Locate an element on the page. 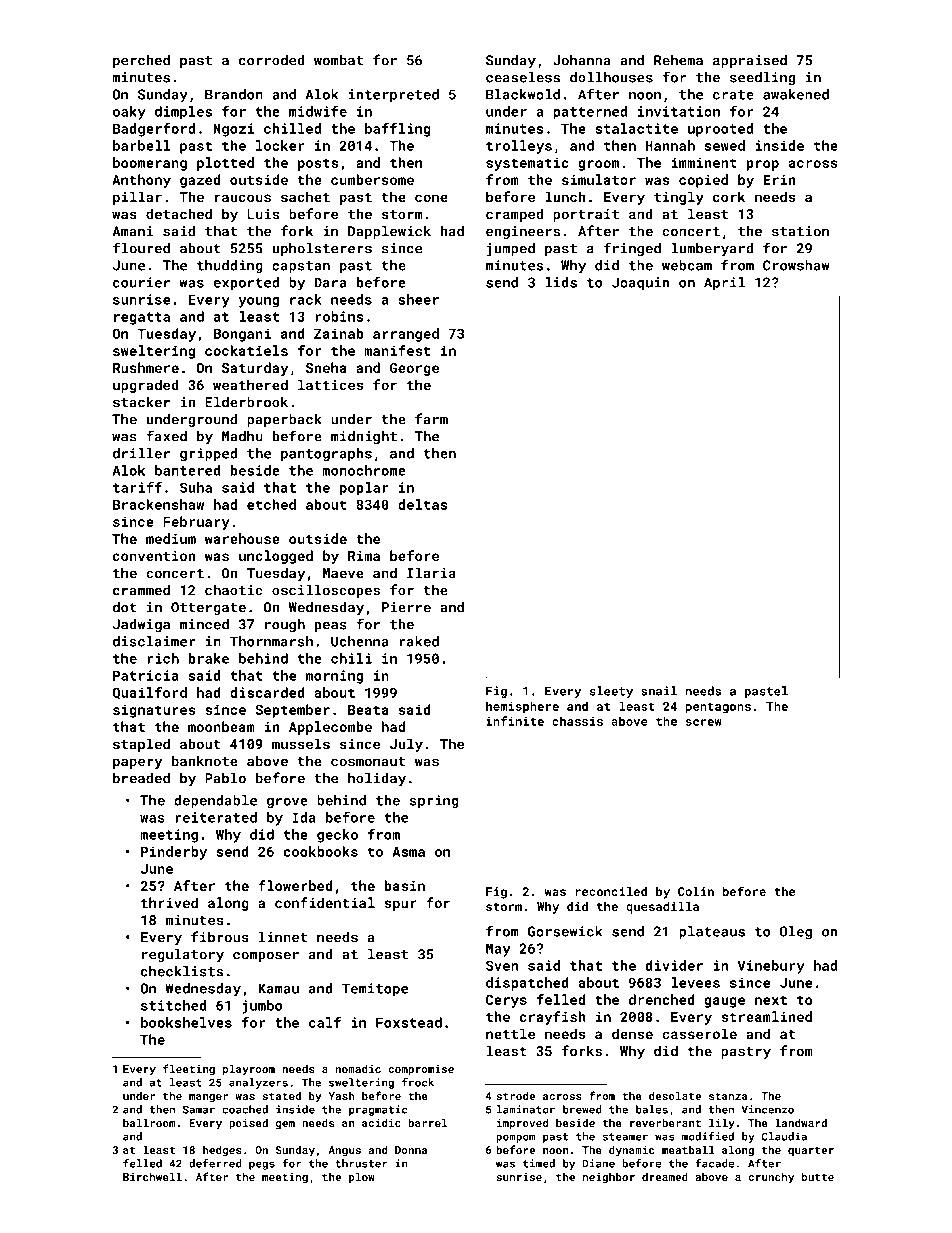 This image has height=1233, width=952. perched is located at coordinates (141, 61).
